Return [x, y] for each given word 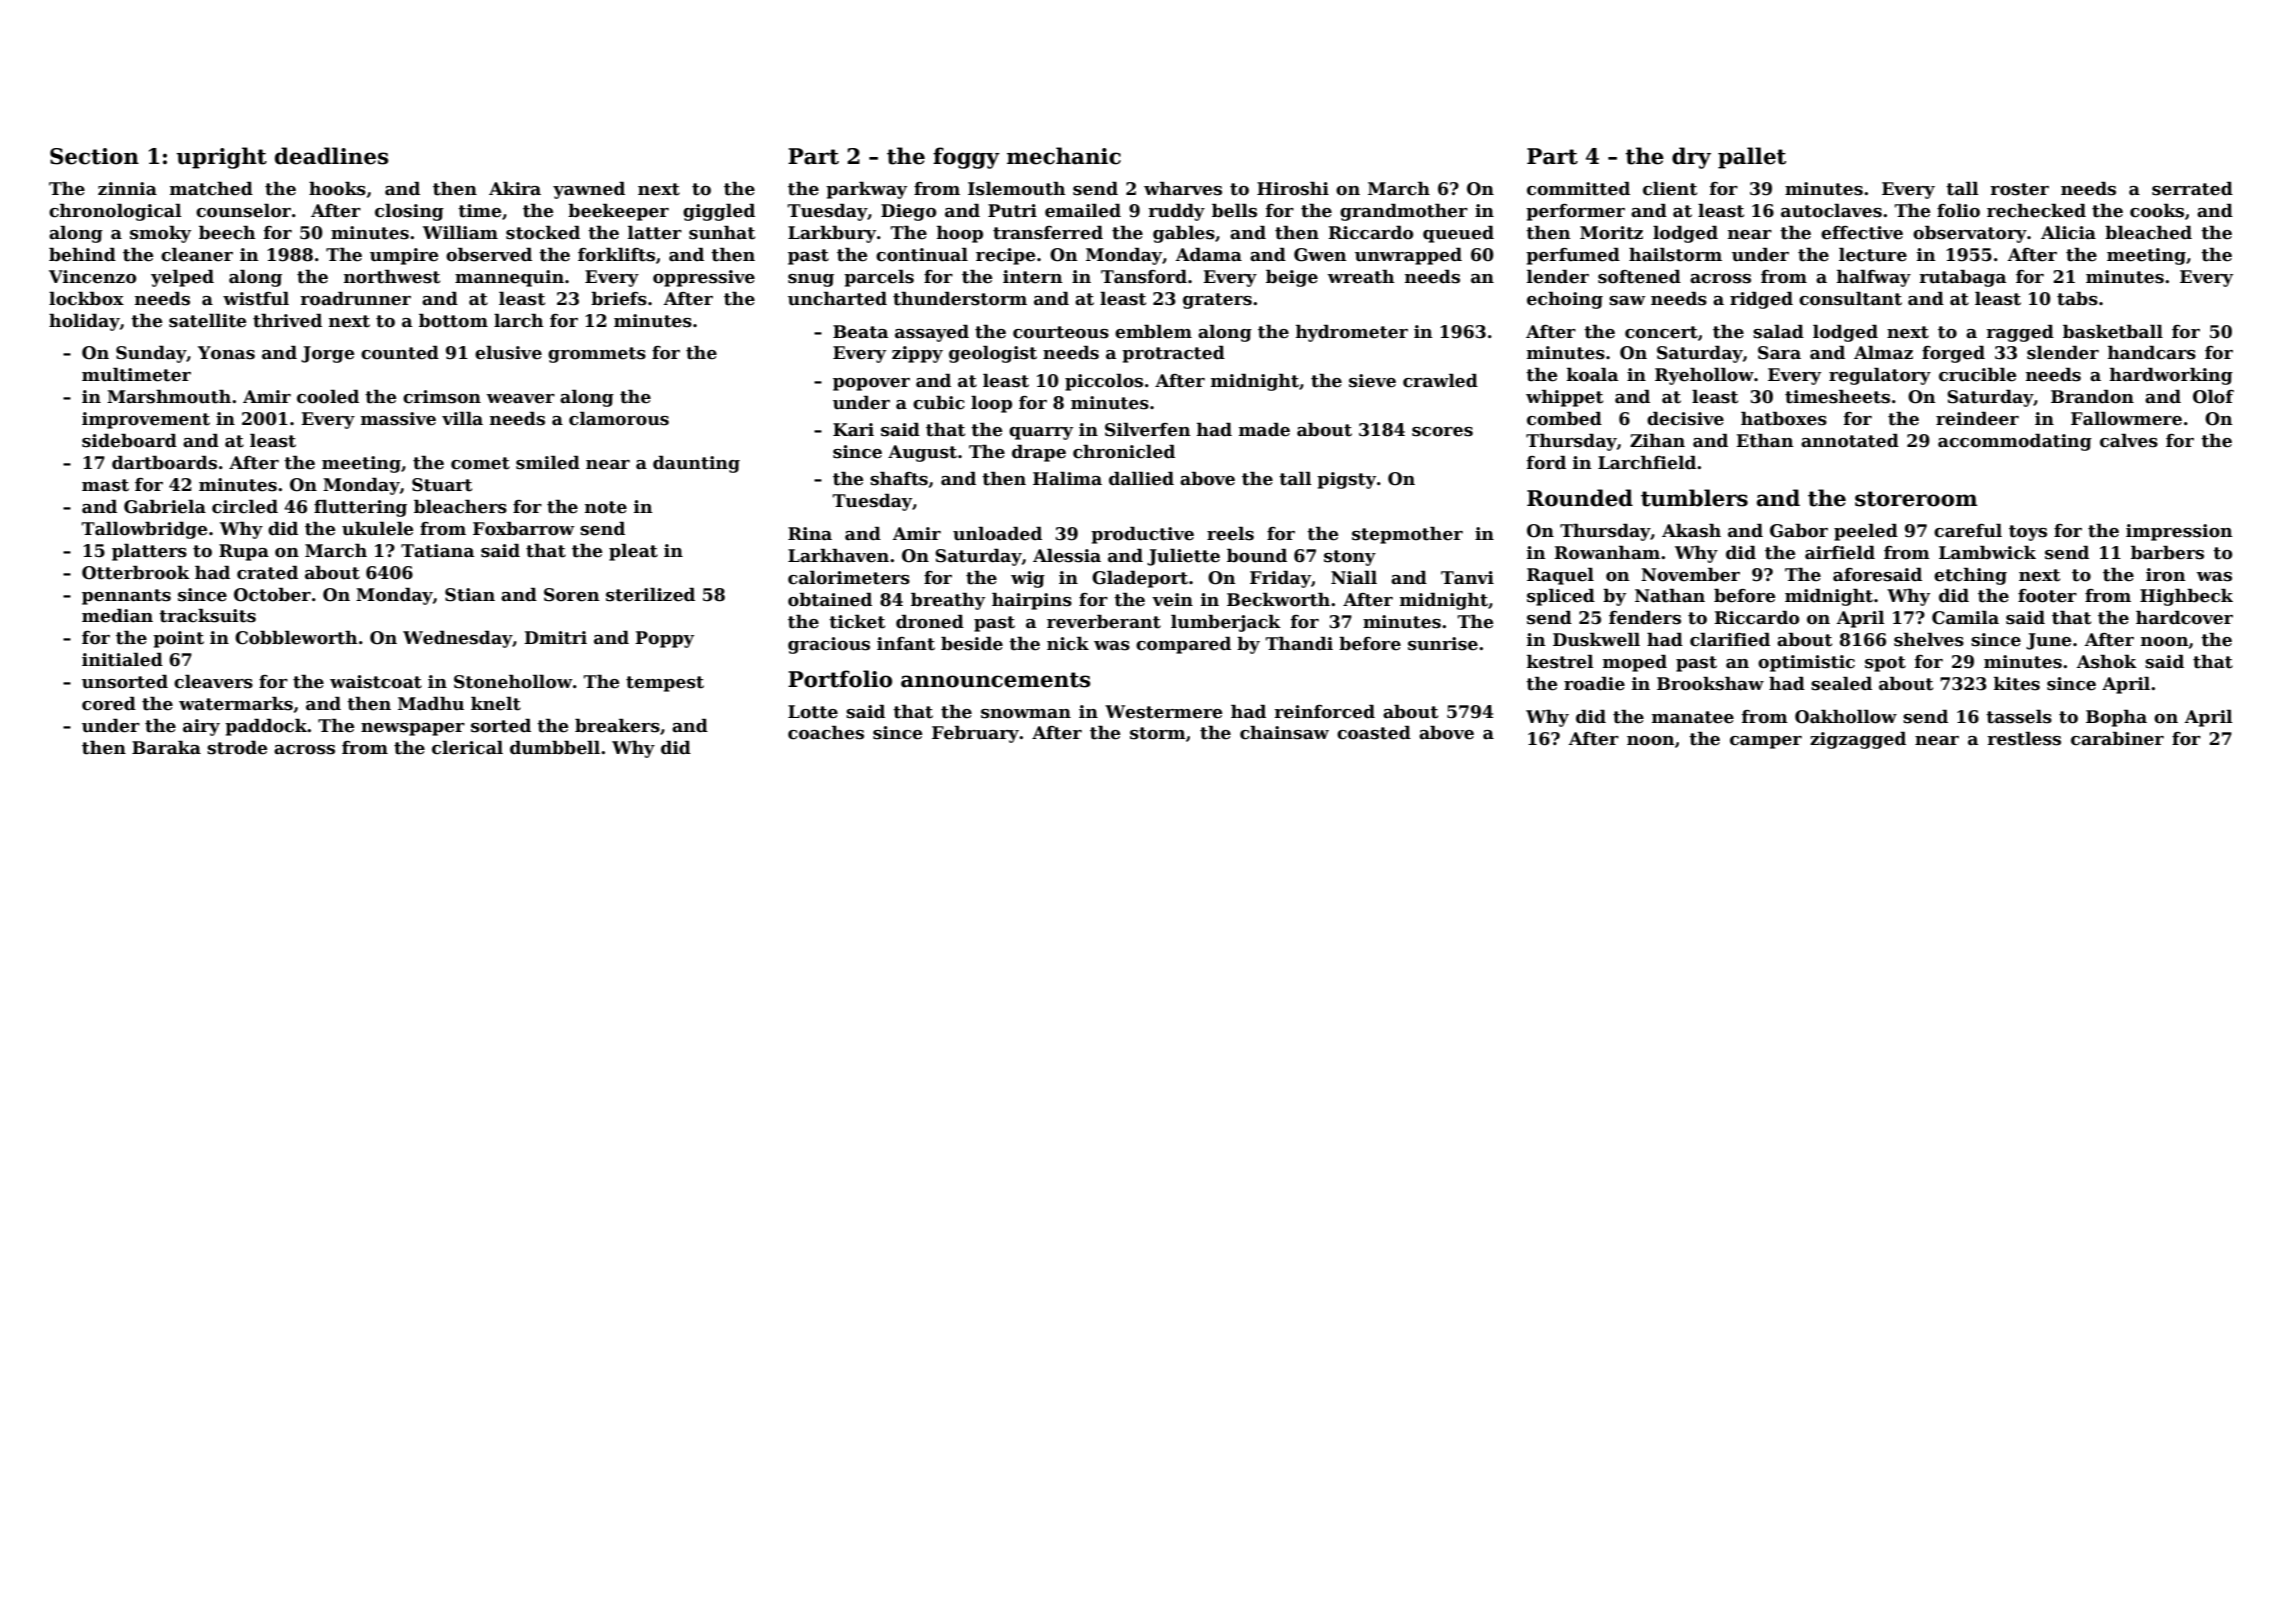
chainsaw [1284, 733]
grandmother [1404, 212]
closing [409, 212]
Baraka [166, 748]
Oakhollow [1846, 717]
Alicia [2068, 233]
